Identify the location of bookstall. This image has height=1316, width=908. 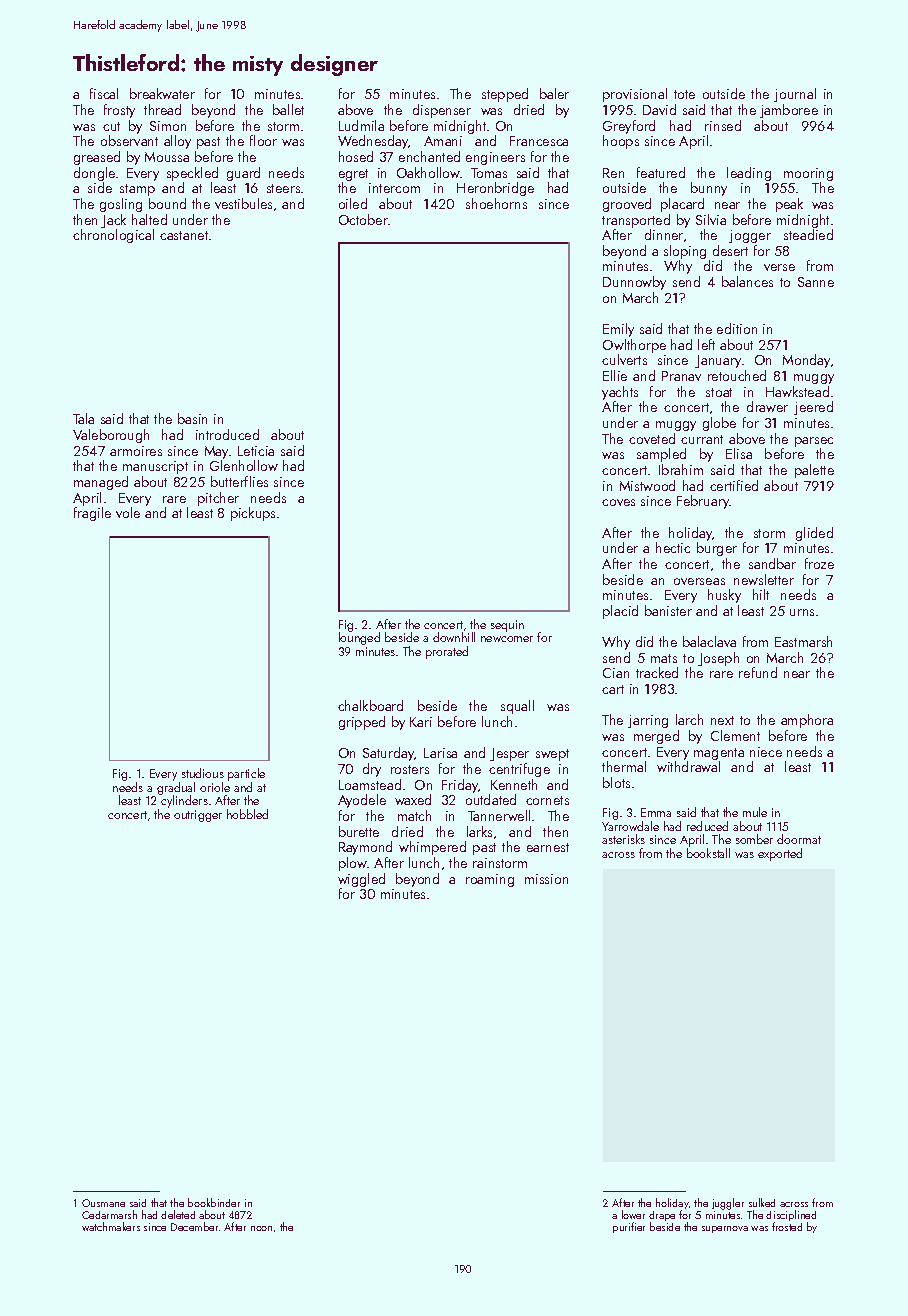
(708, 853).
